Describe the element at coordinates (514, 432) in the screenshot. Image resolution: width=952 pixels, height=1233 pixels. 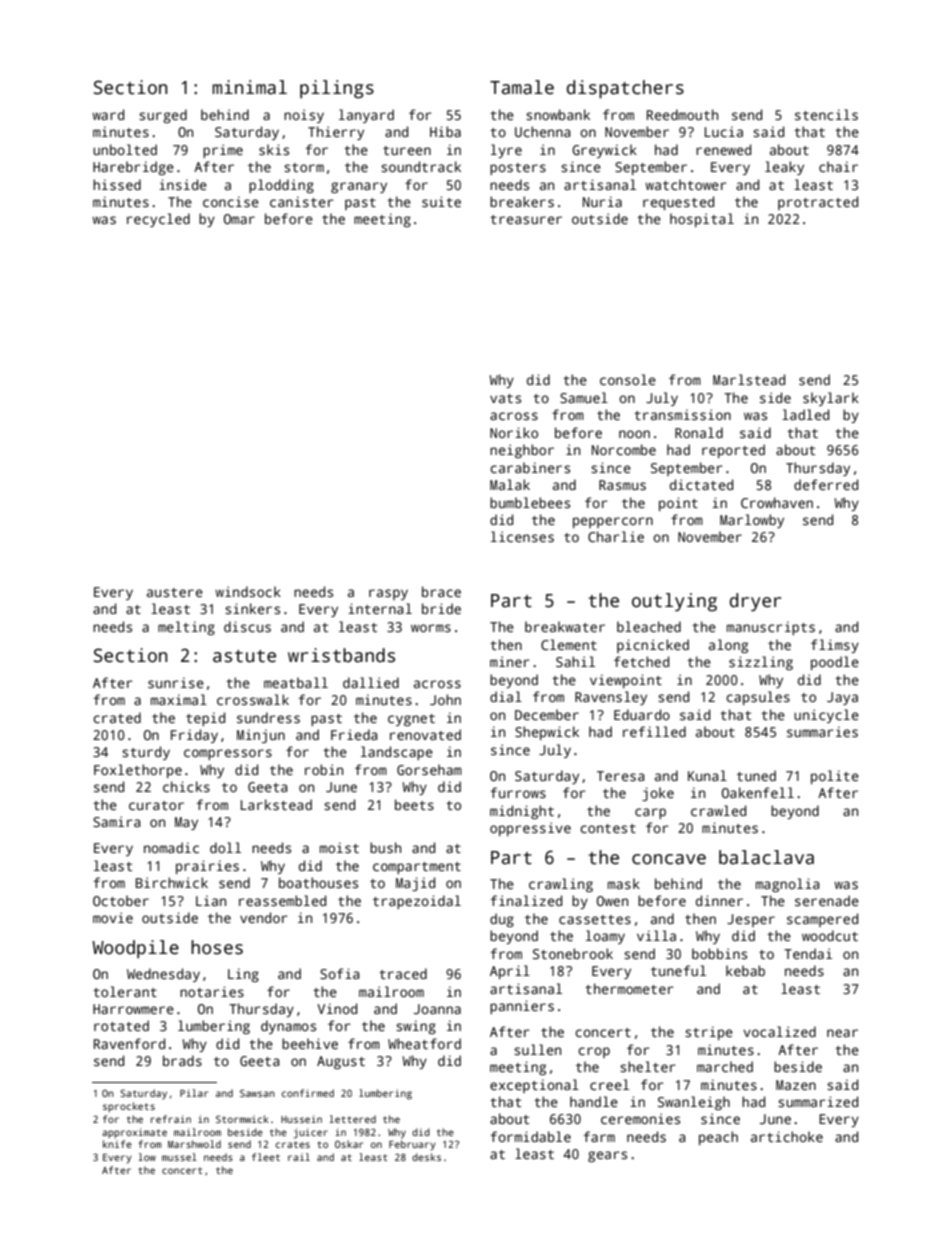
I see `Noriko` at that location.
